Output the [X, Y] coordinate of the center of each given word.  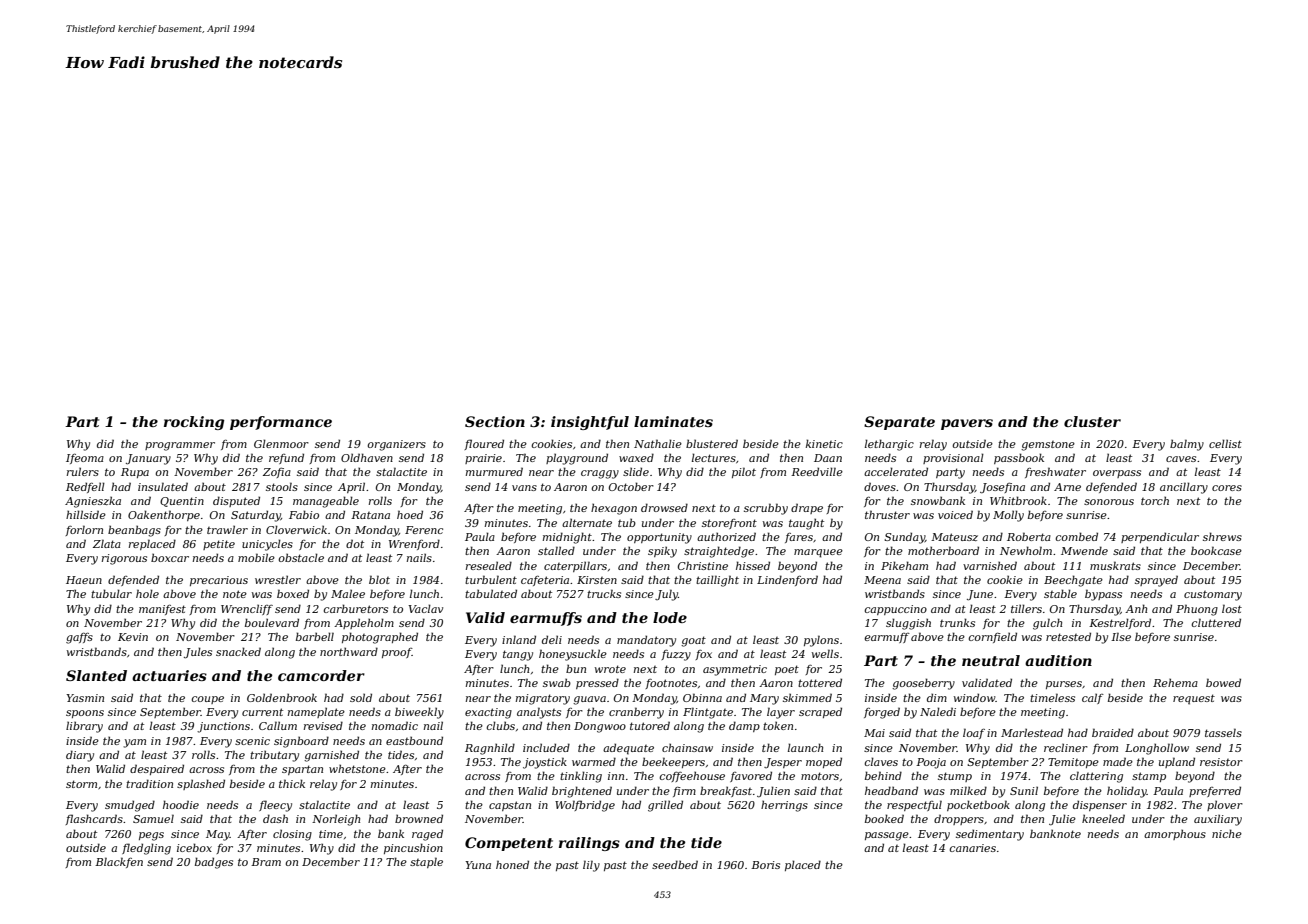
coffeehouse [692, 776]
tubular [111, 593]
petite [219, 545]
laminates [673, 421]
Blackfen [119, 862]
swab [557, 683]
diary [80, 756]
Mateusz [954, 537]
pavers [967, 424]
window [975, 697]
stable [1060, 593]
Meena [882, 580]
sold [361, 697]
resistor [1221, 762]
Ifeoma [85, 459]
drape [807, 508]
